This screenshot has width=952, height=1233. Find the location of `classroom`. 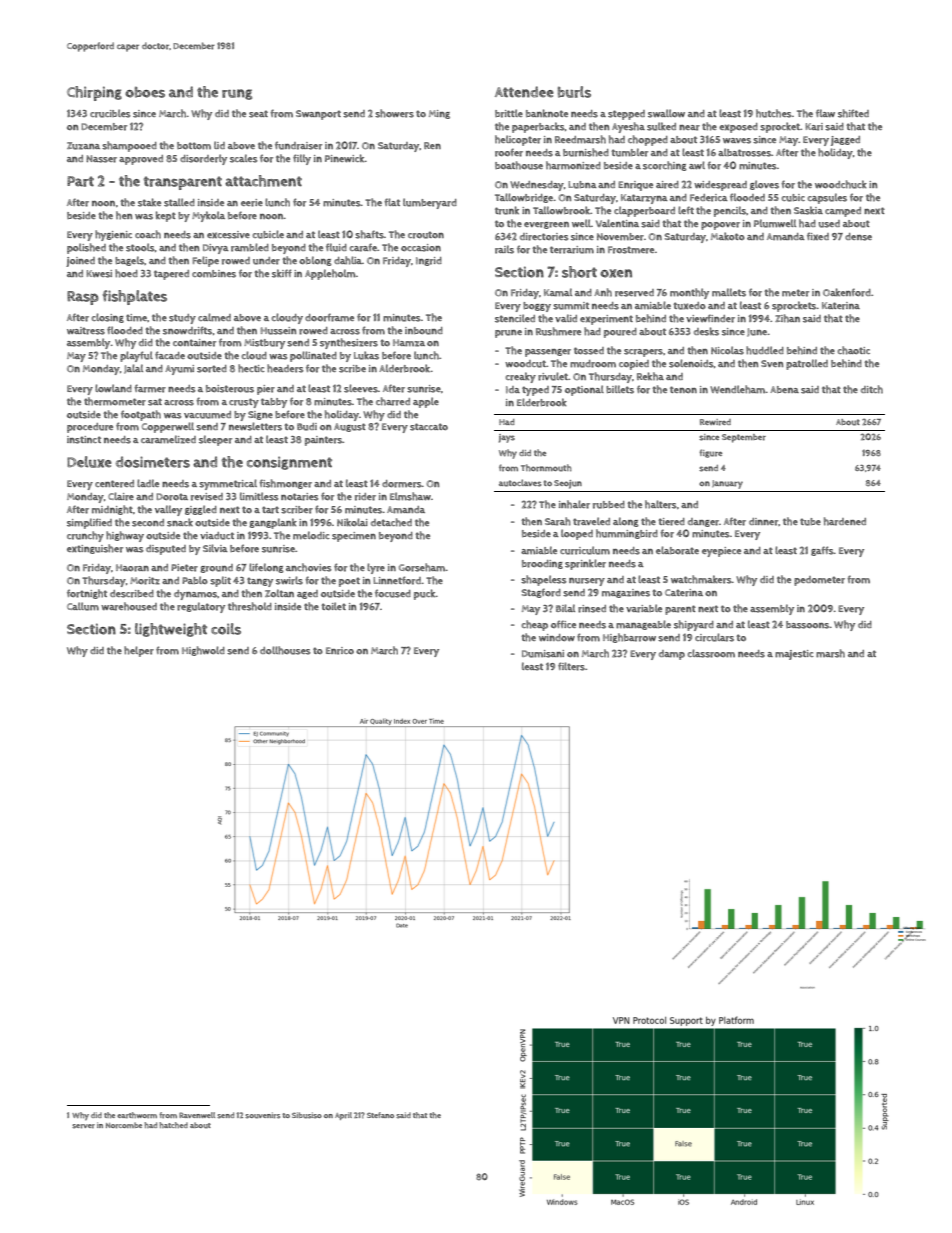

classroom is located at coordinates (711, 653).
